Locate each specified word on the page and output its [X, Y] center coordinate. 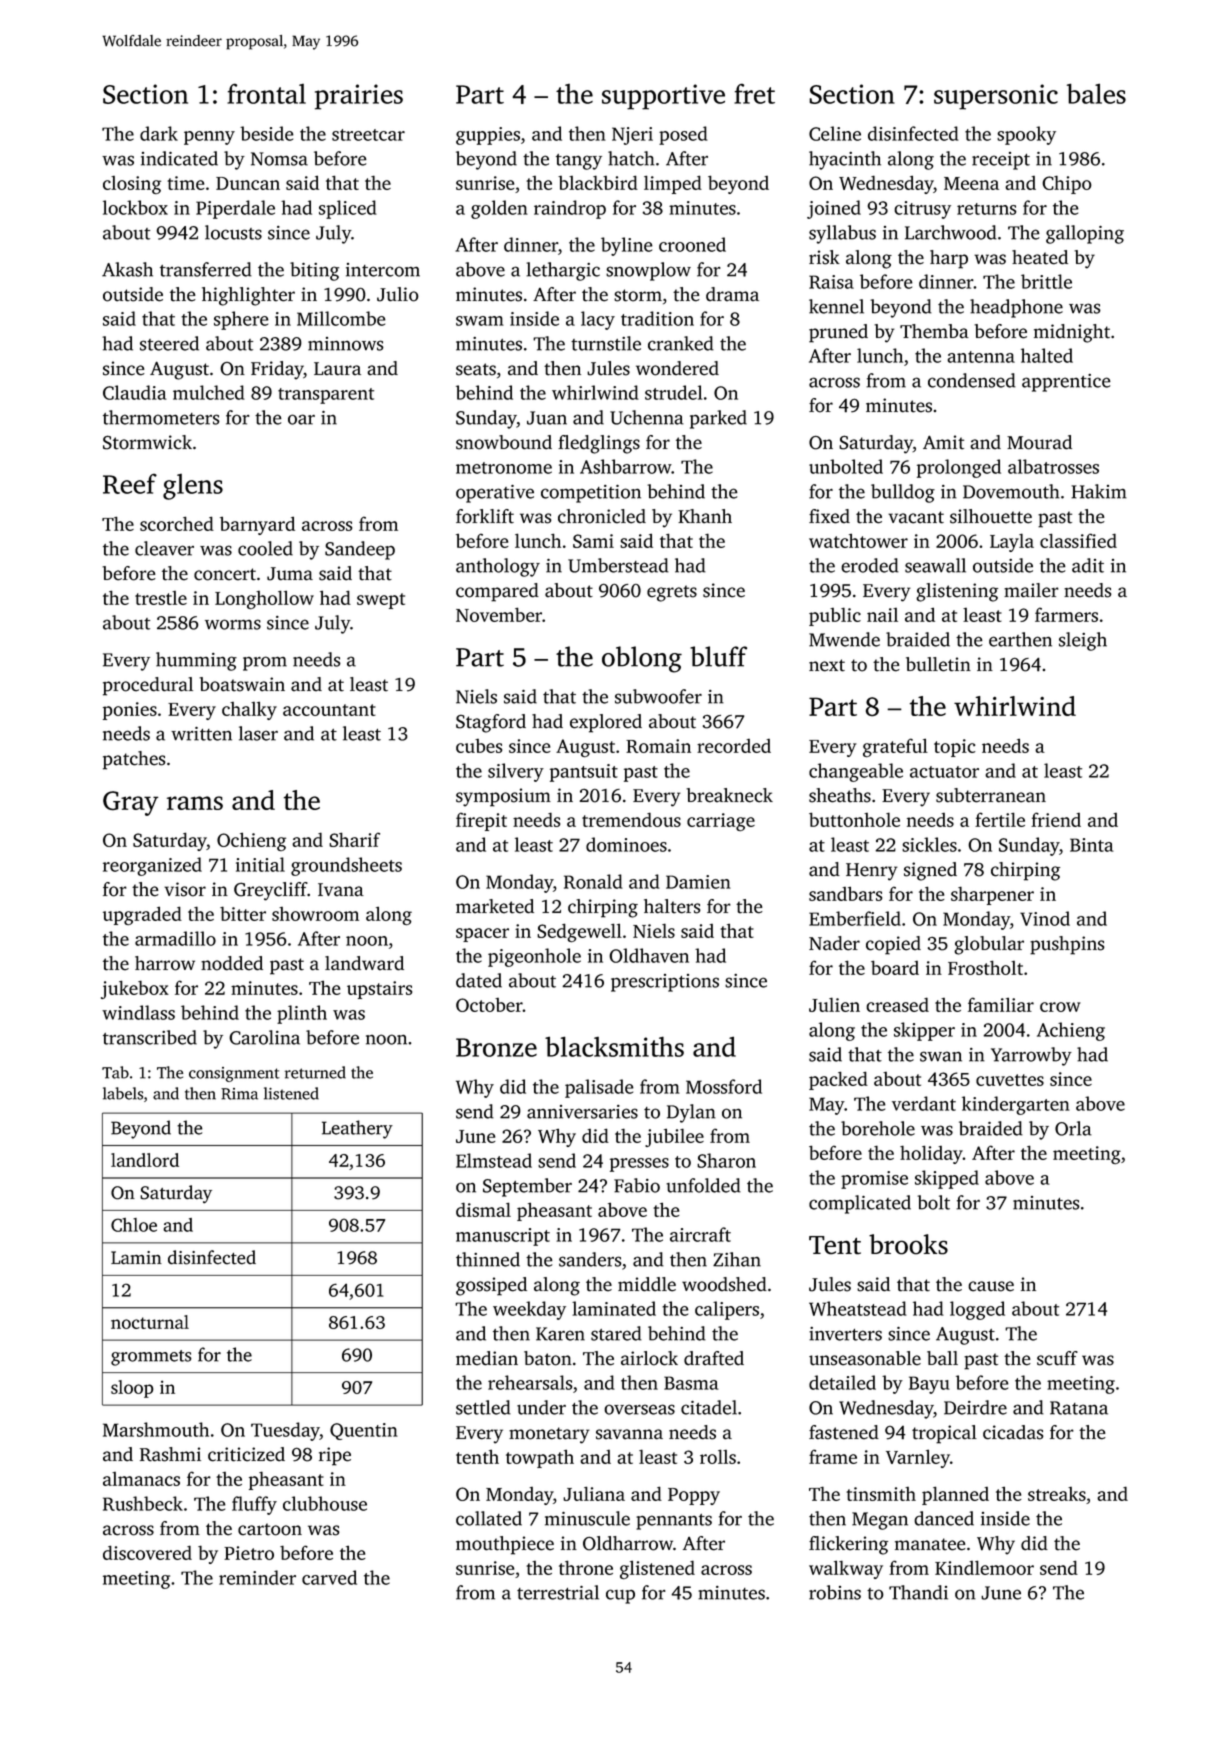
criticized [246, 1454]
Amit [943, 442]
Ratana [1079, 1408]
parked [718, 419]
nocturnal [150, 1322]
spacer [482, 935]
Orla [1073, 1128]
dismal [483, 1209]
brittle [1046, 281]
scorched [177, 523]
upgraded [142, 915]
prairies [359, 97]
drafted [714, 1358]
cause [991, 1286]
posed [683, 135]
